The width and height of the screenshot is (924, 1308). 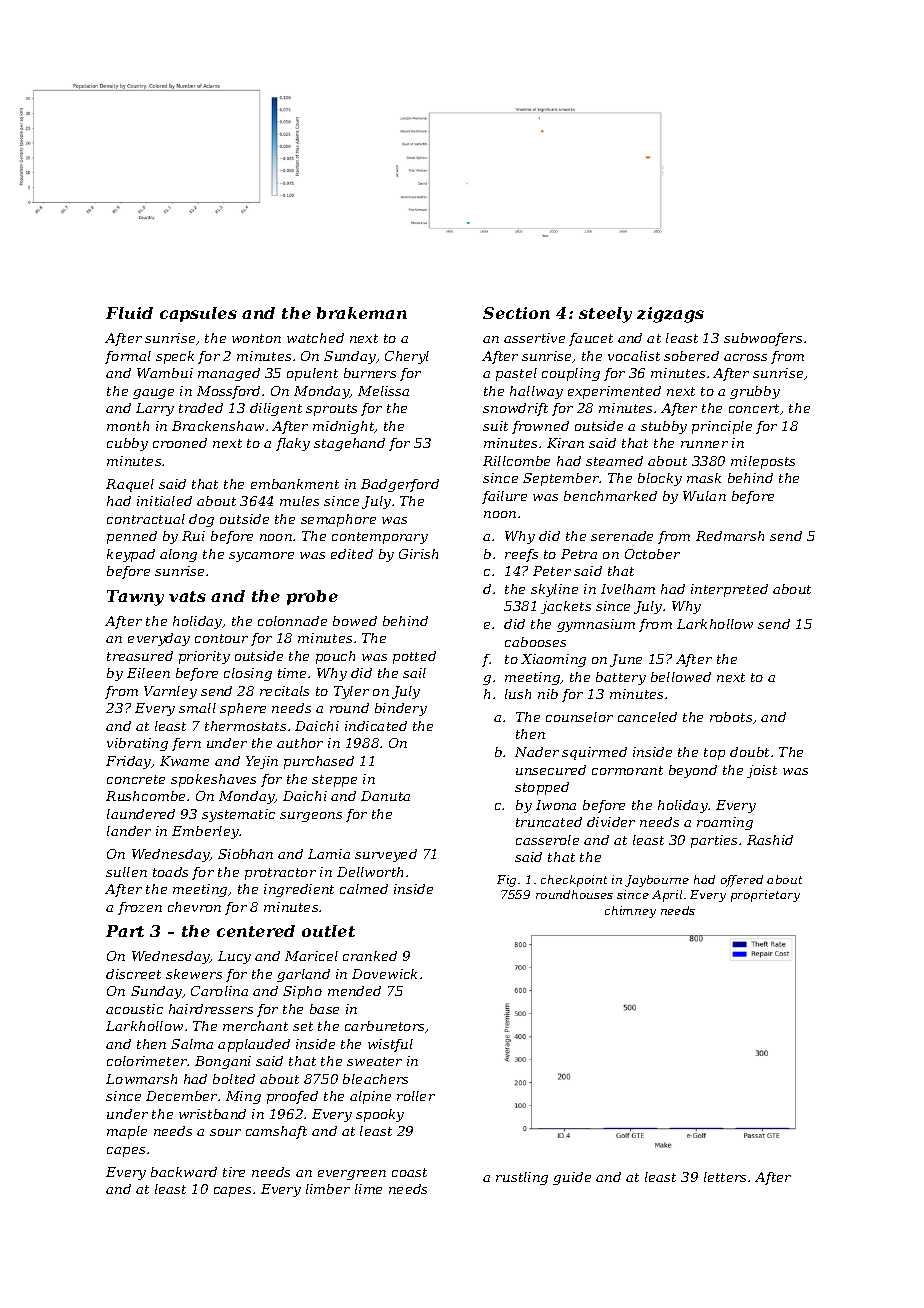 What do you see at coordinates (328, 1189) in the screenshot?
I see `limber` at bounding box center [328, 1189].
